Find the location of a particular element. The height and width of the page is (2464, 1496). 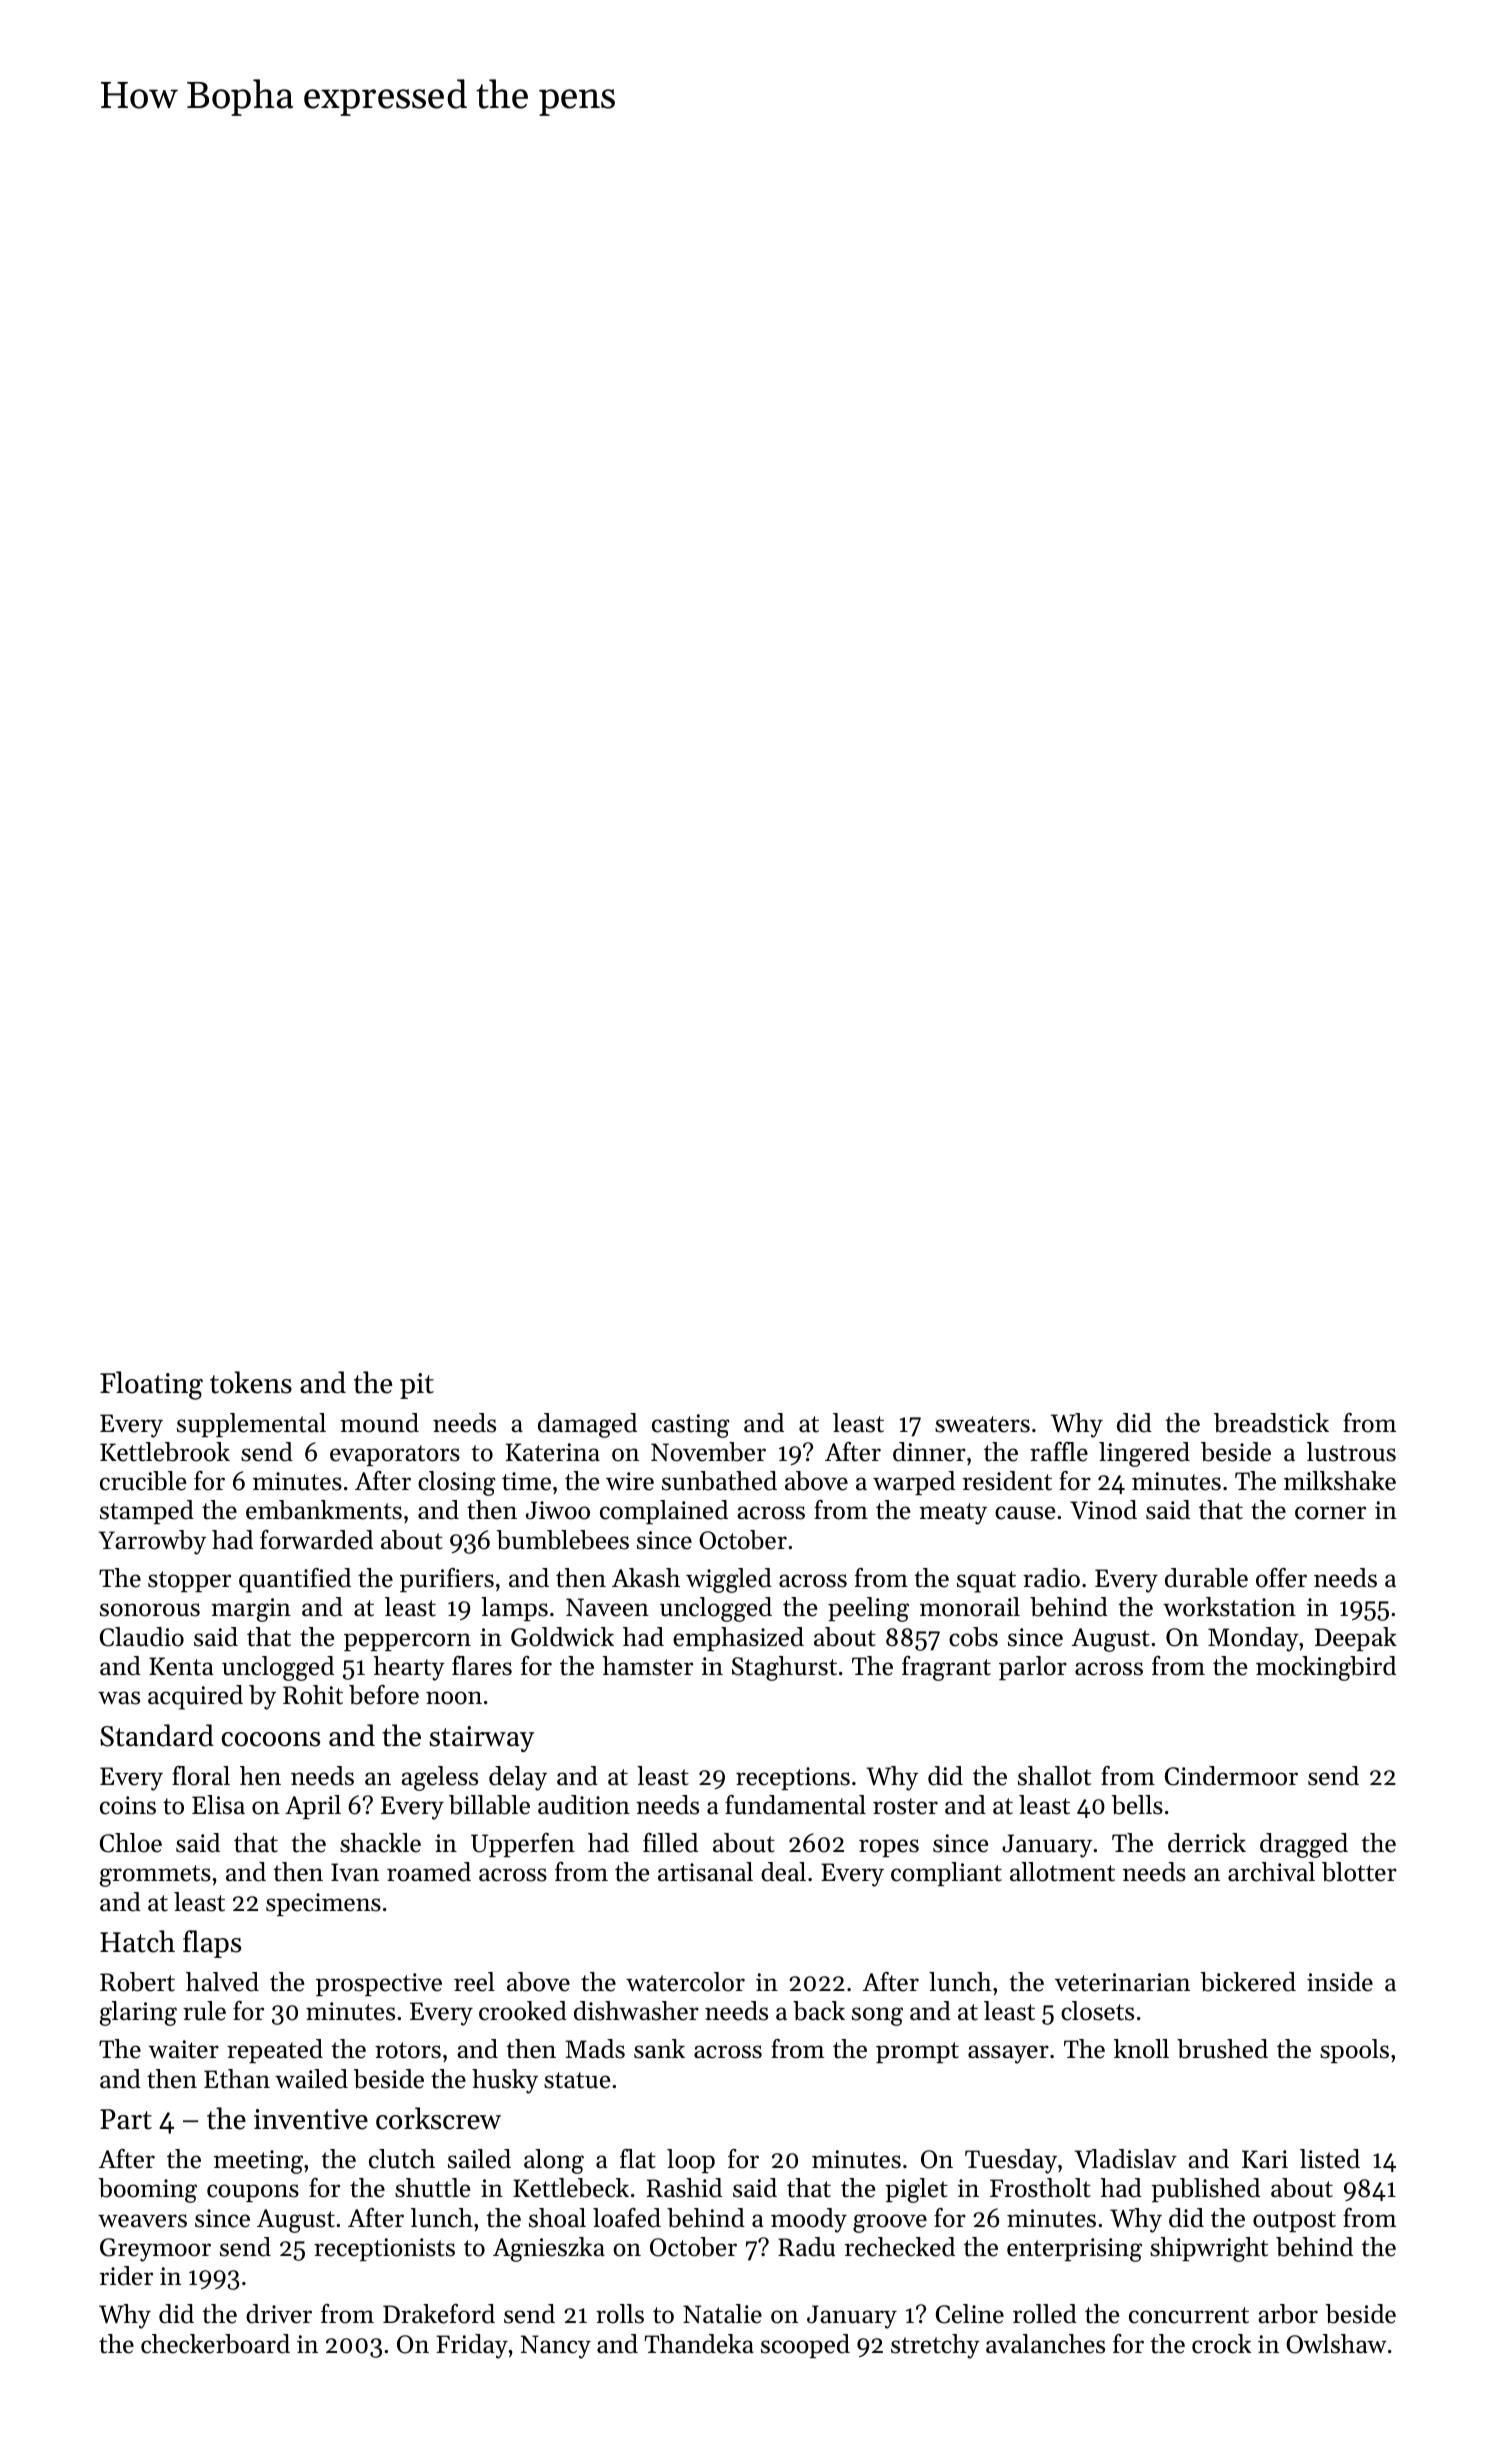

wire is located at coordinates (630, 1481).
